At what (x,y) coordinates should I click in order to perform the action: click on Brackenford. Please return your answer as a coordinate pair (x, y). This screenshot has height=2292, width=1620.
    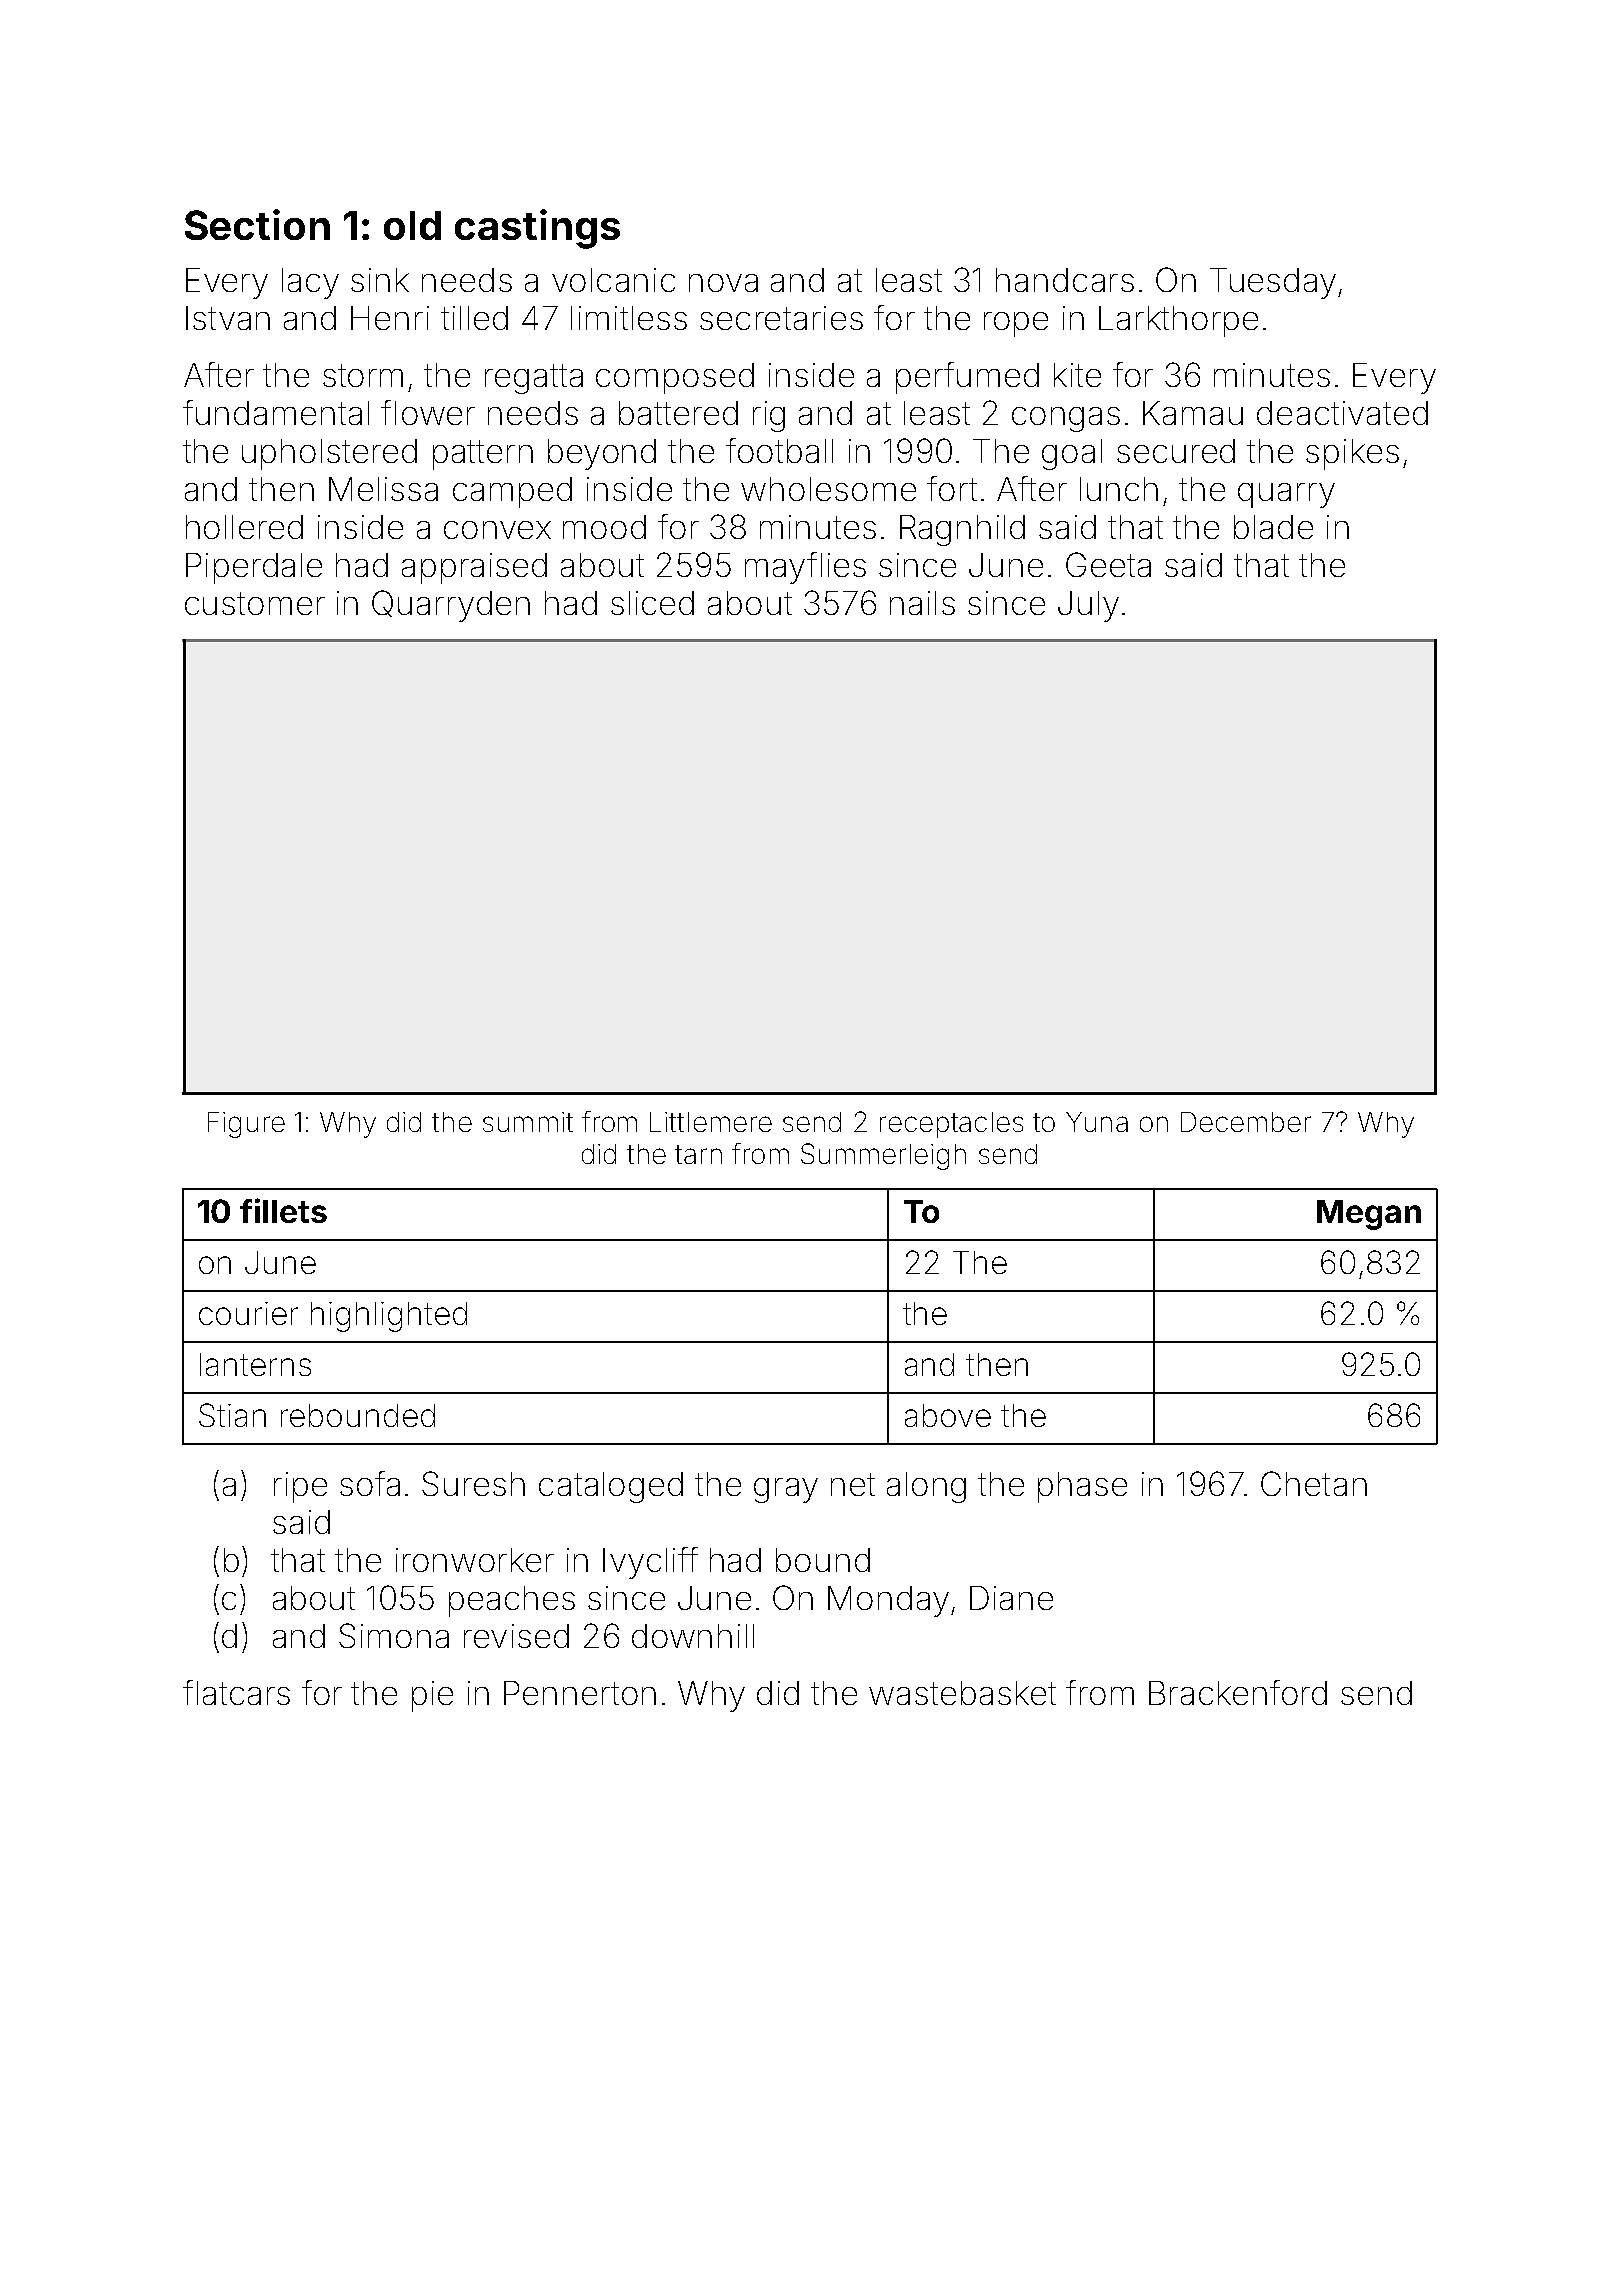
    Looking at the image, I should click on (1238, 1692).
